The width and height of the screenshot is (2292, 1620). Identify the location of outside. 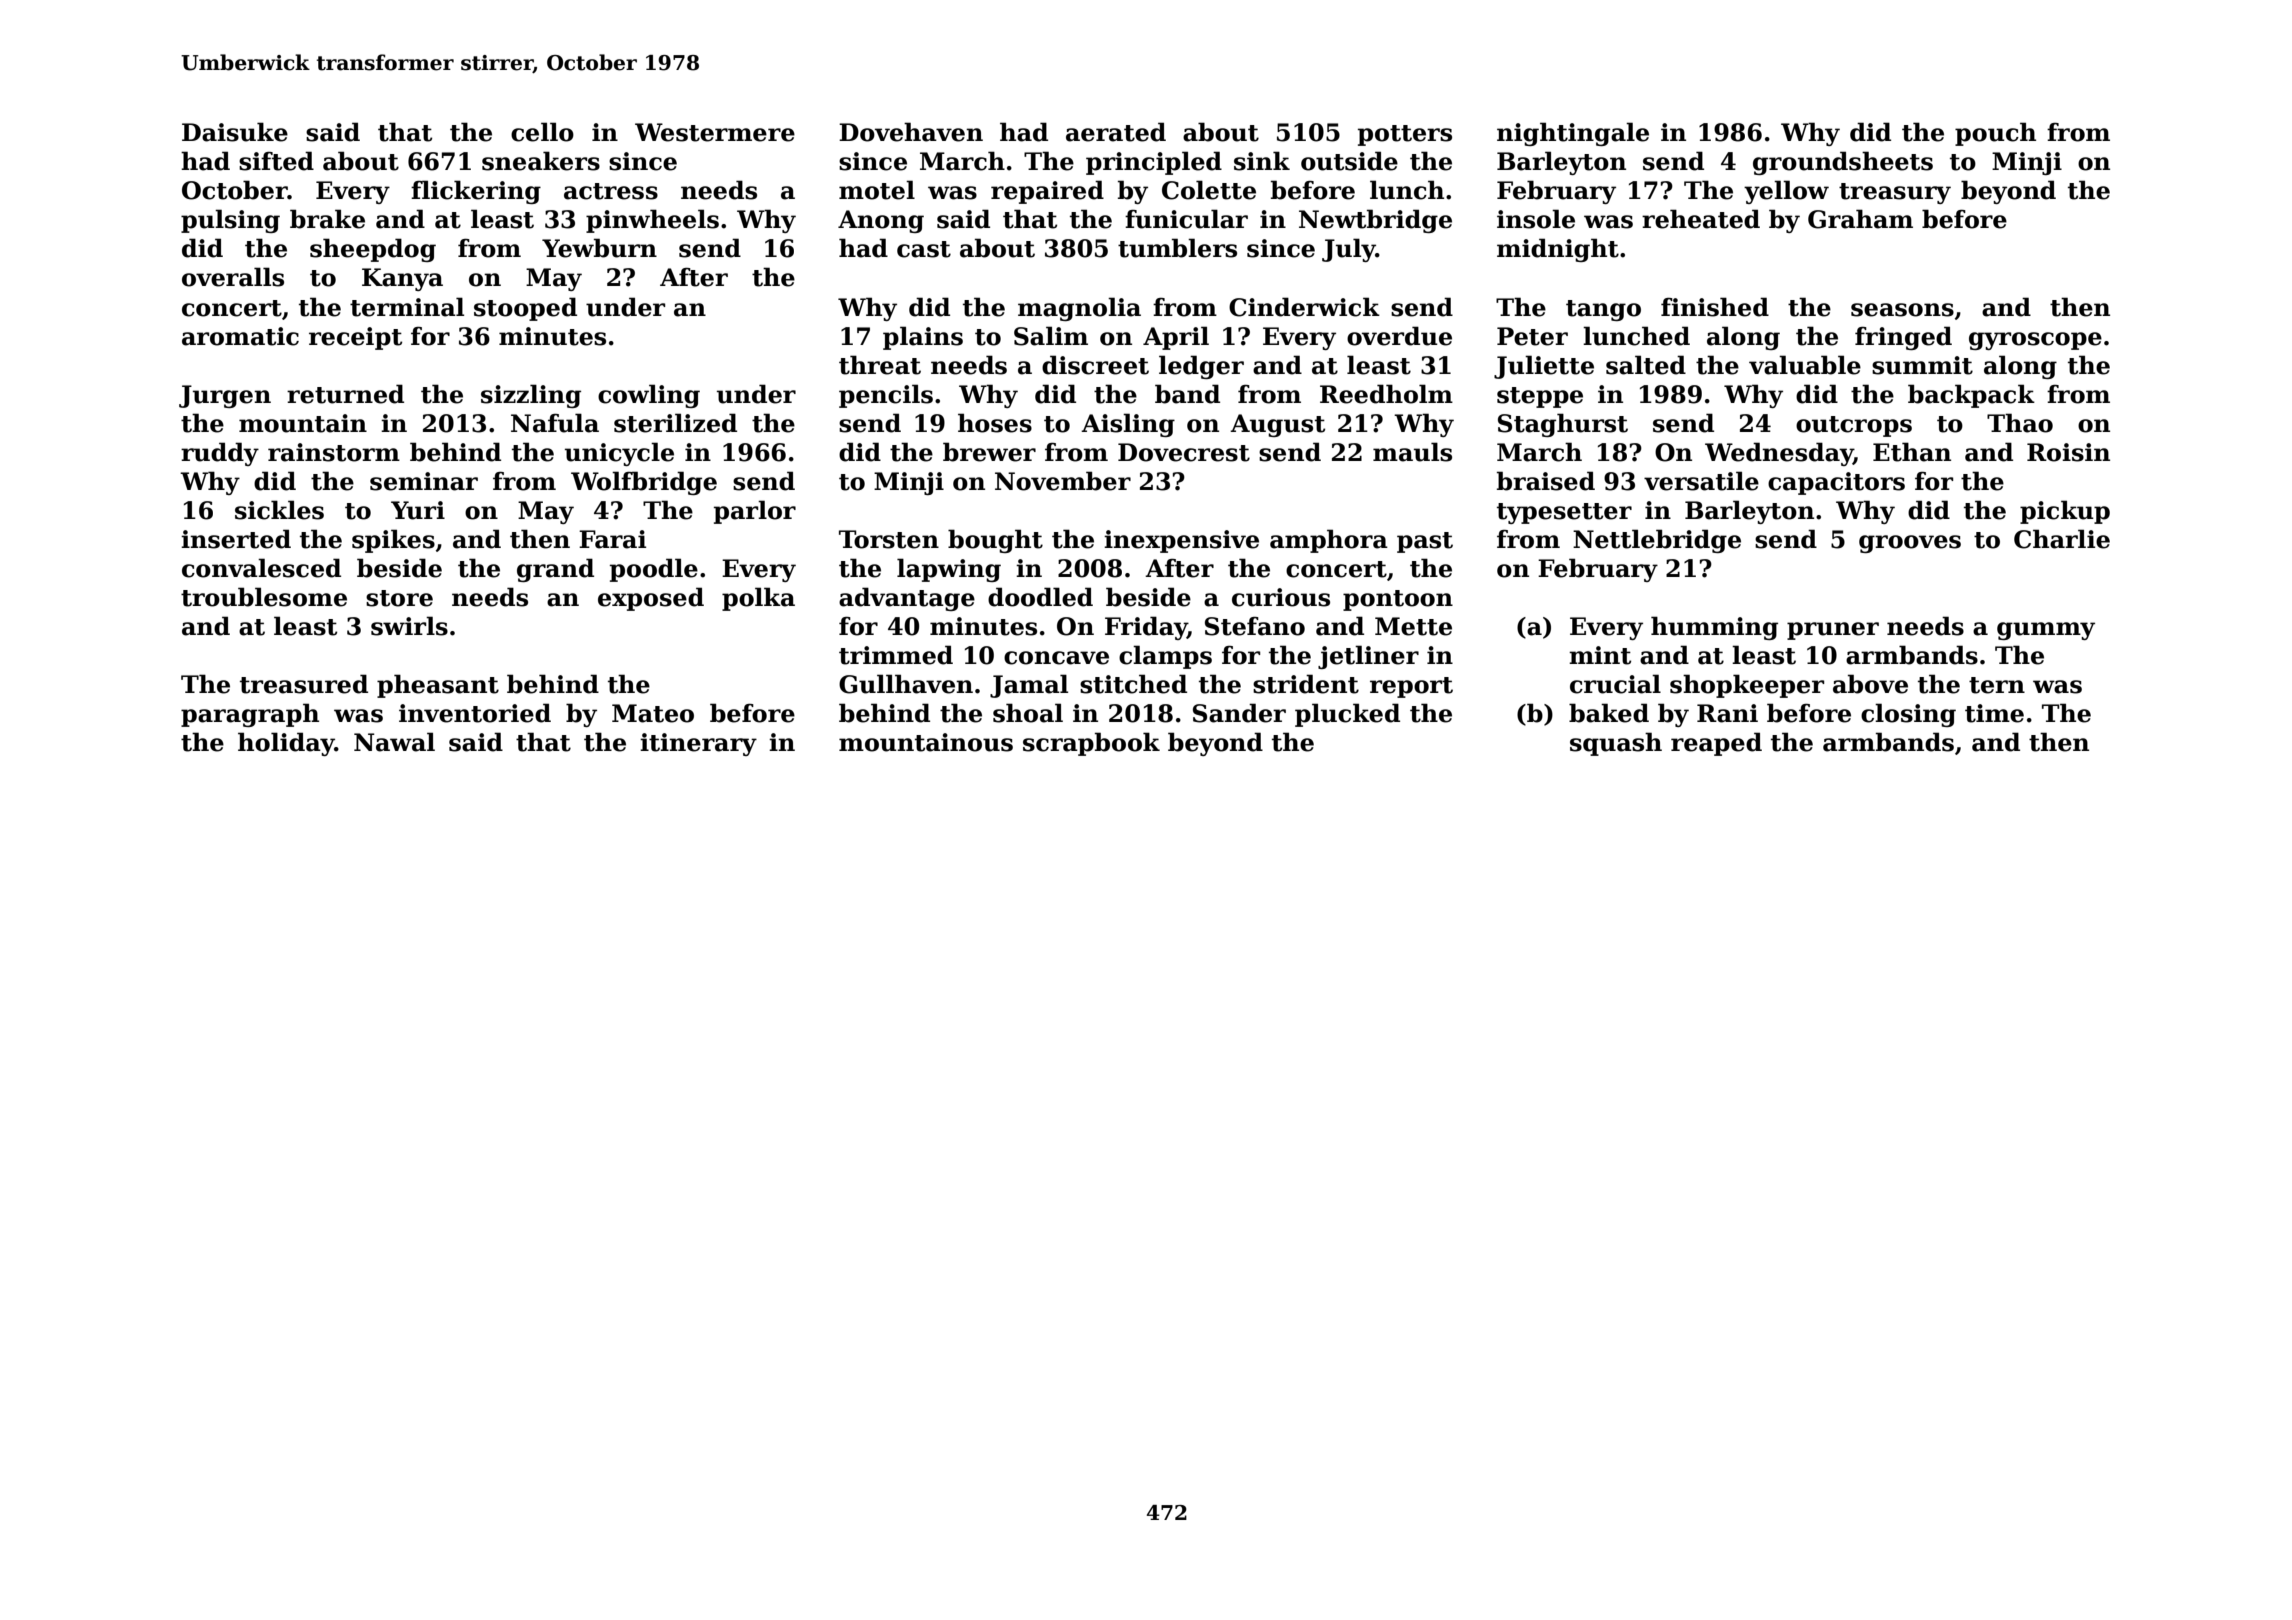
(1349, 161).
